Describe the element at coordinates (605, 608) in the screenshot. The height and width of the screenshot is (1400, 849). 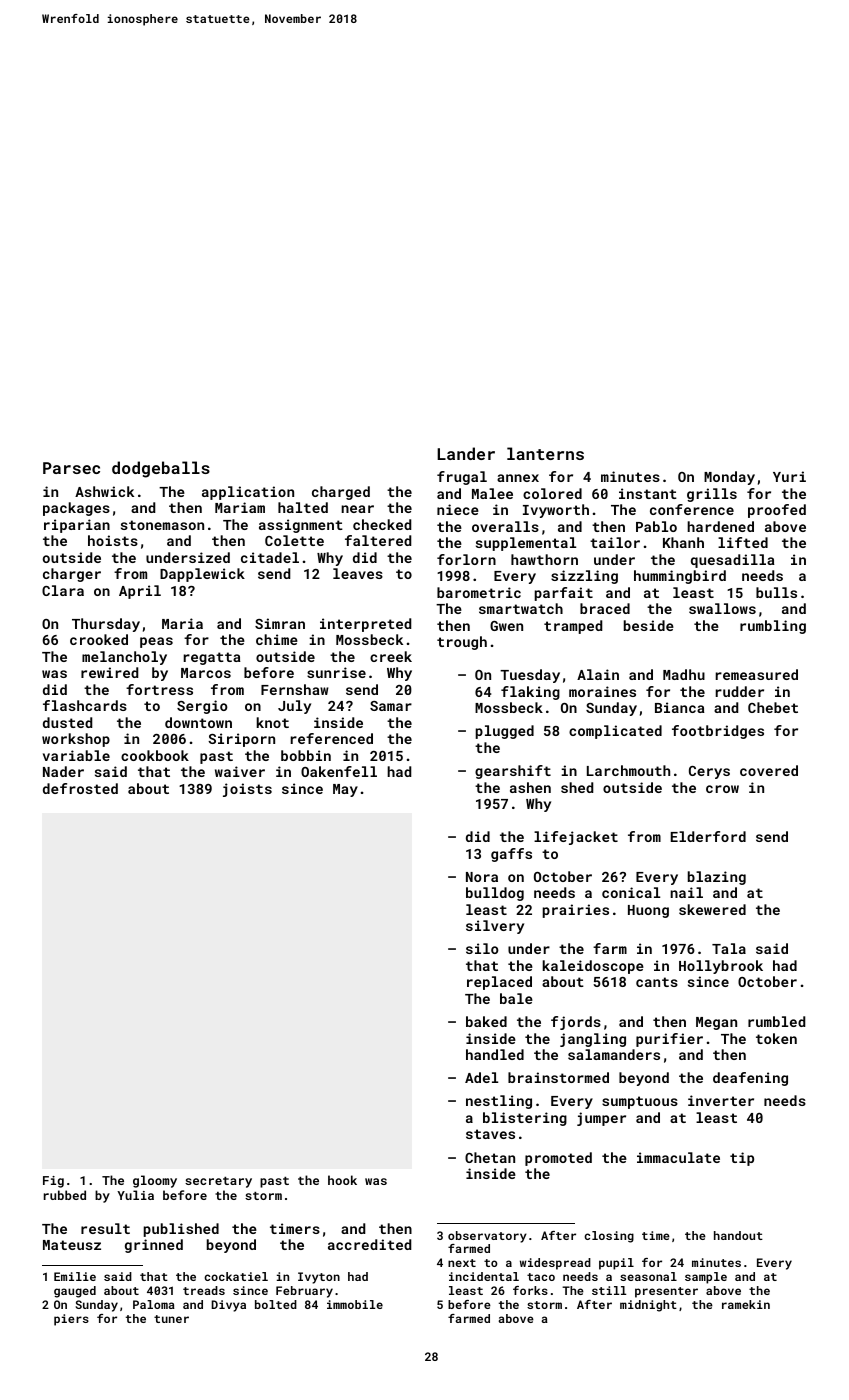
I see `braced` at that location.
